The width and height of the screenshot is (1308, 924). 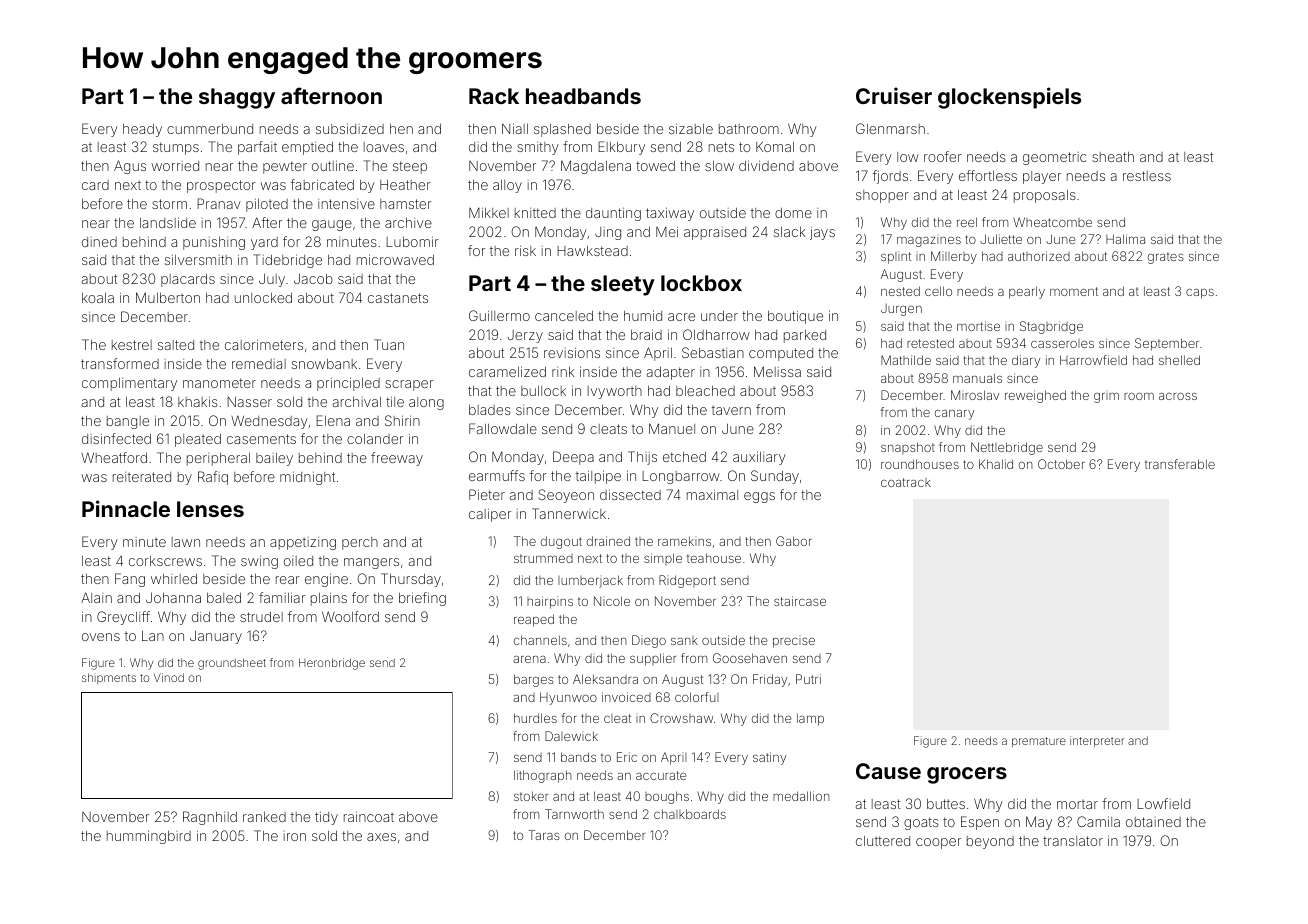 What do you see at coordinates (663, 559) in the screenshot?
I see `simple` at bounding box center [663, 559].
